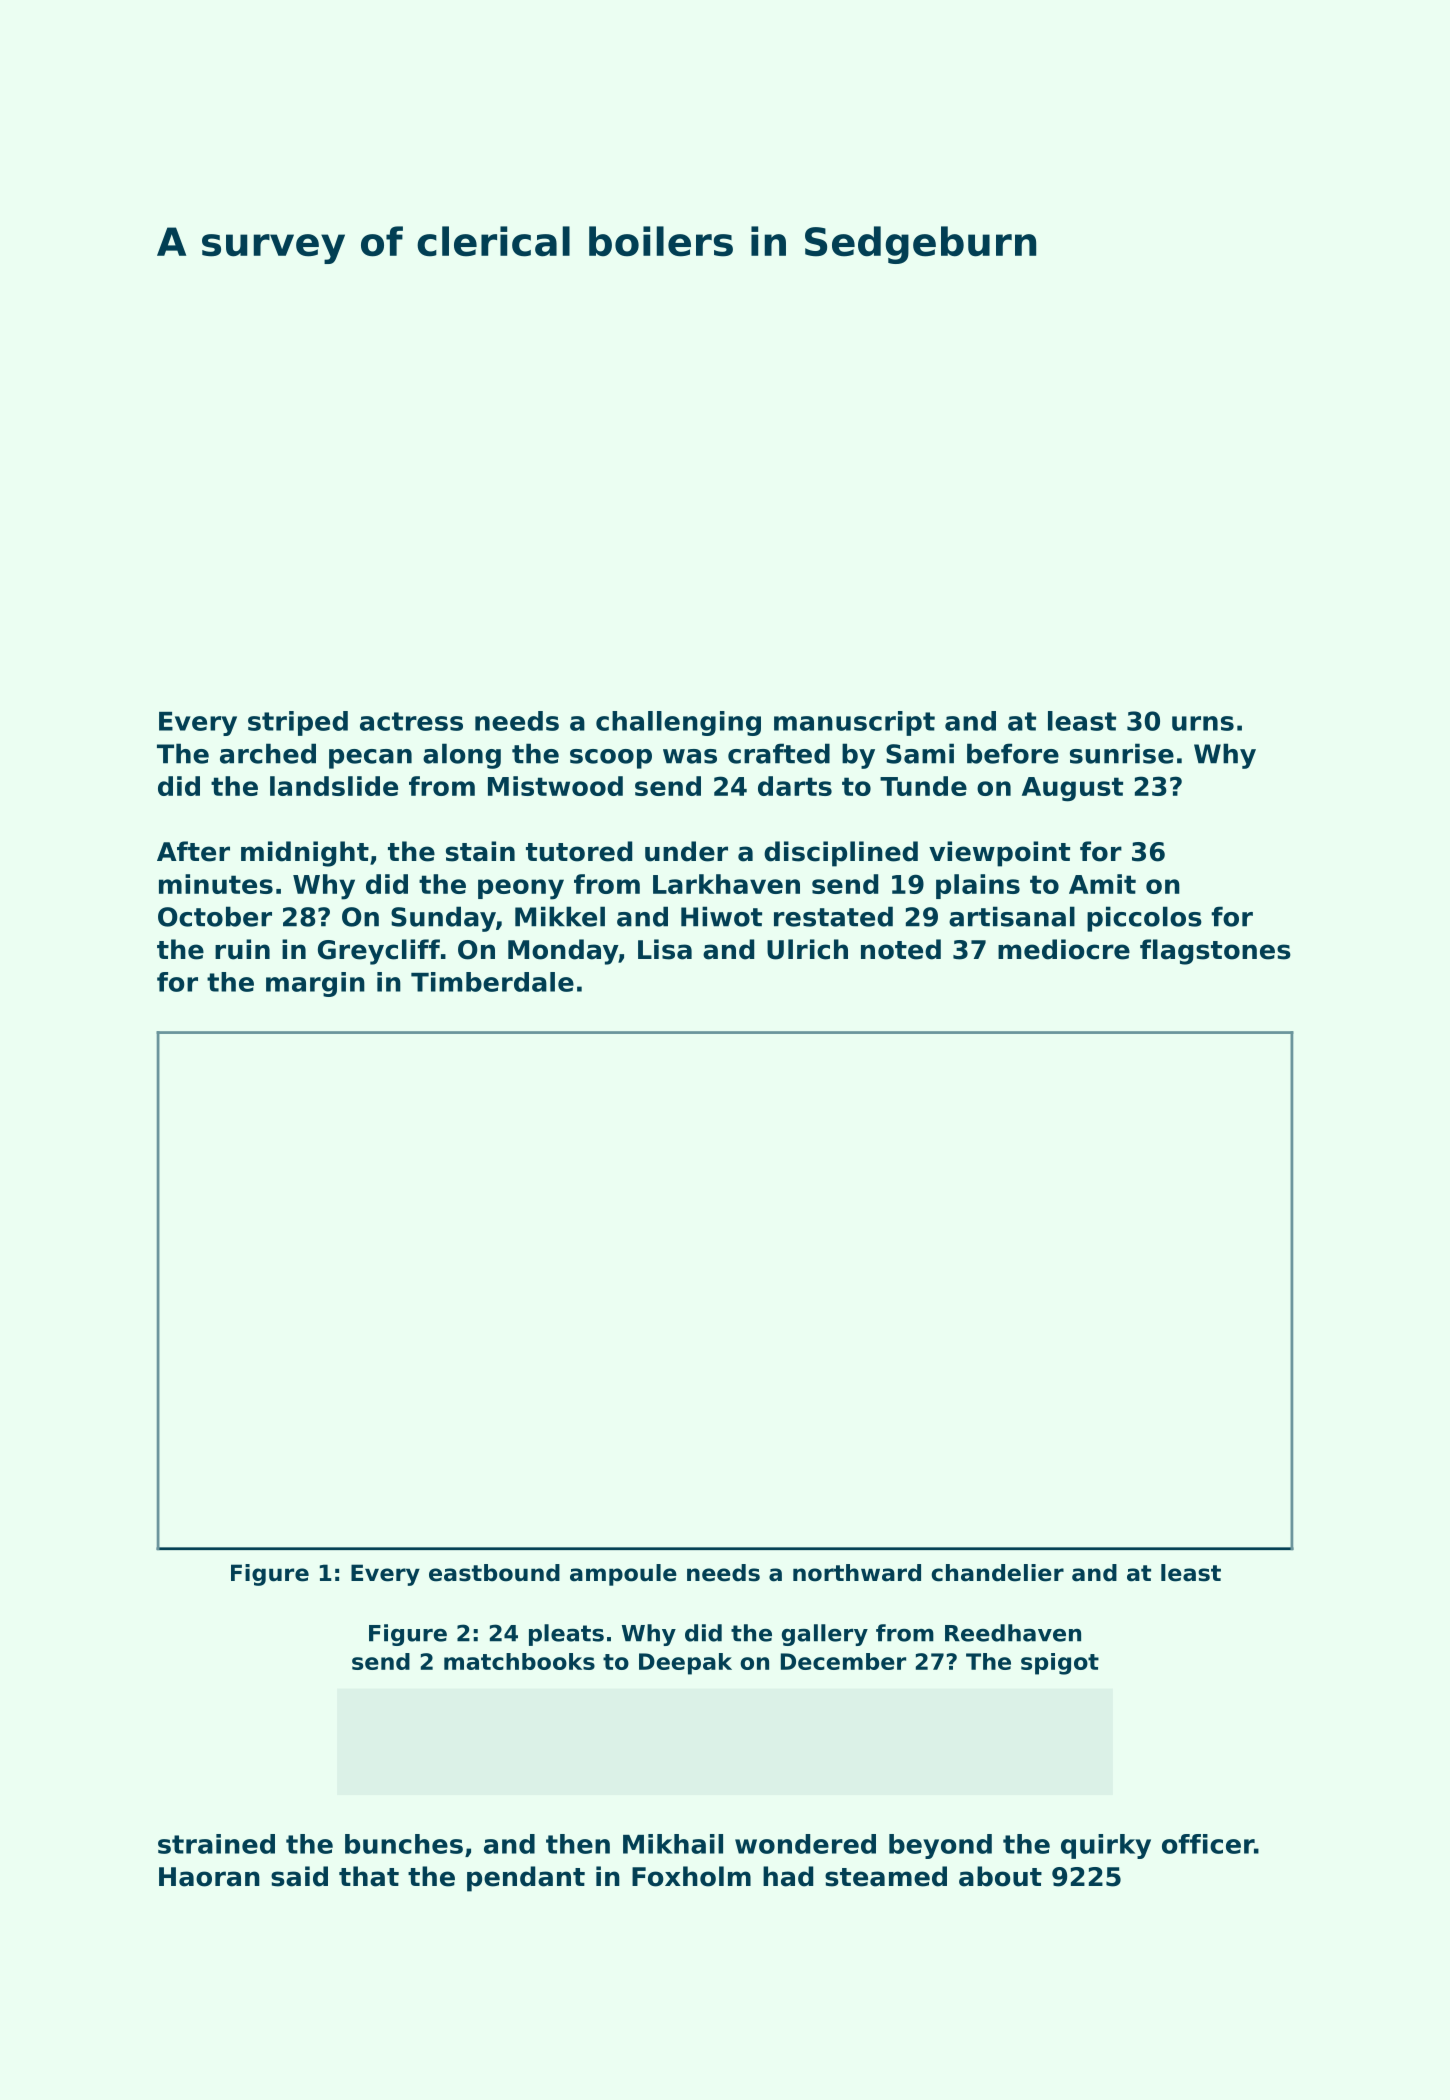 This image has height=2100, width=1450. I want to click on chandelier, so click(997, 1573).
